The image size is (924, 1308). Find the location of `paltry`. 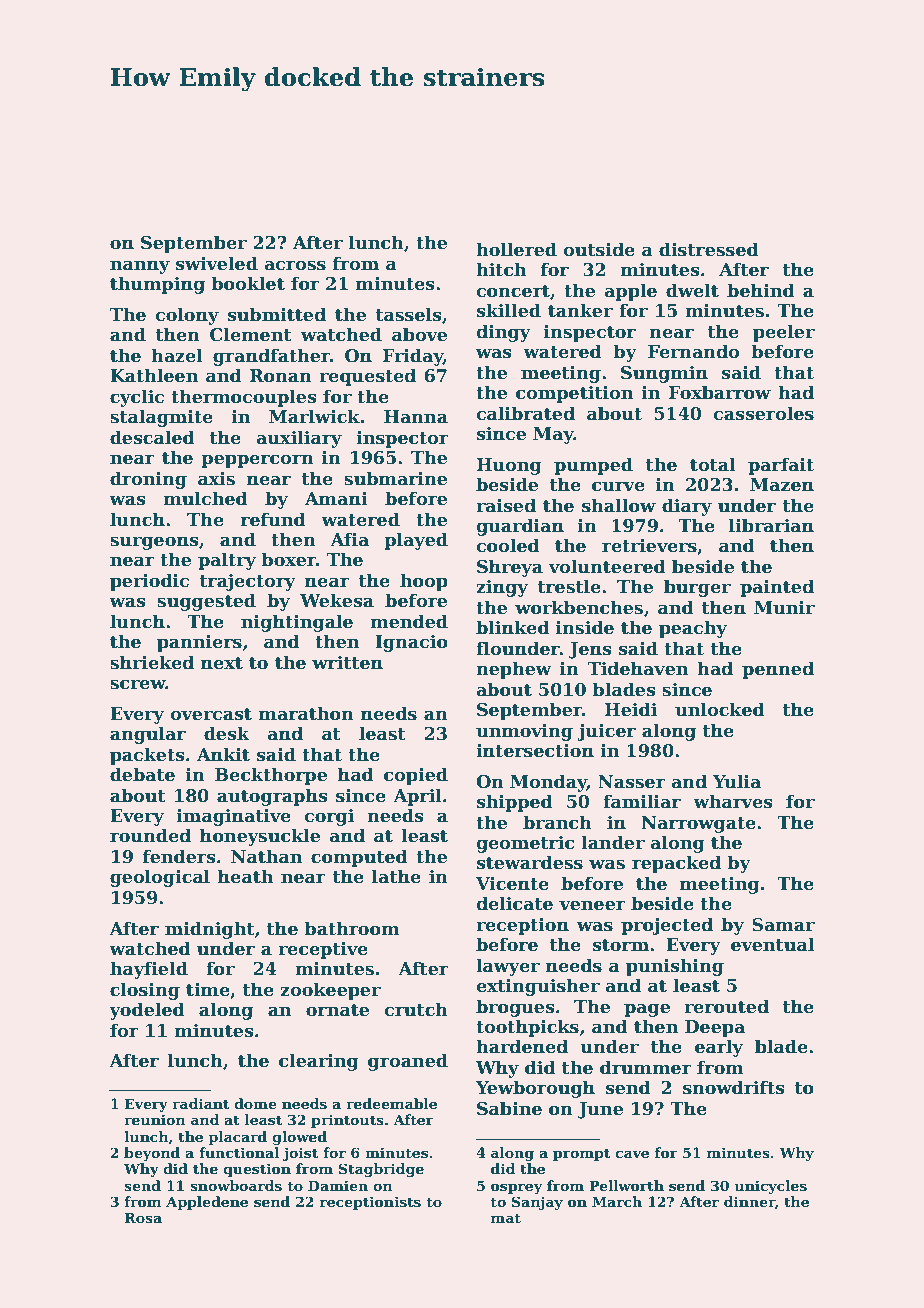

paltry is located at coordinates (227, 561).
